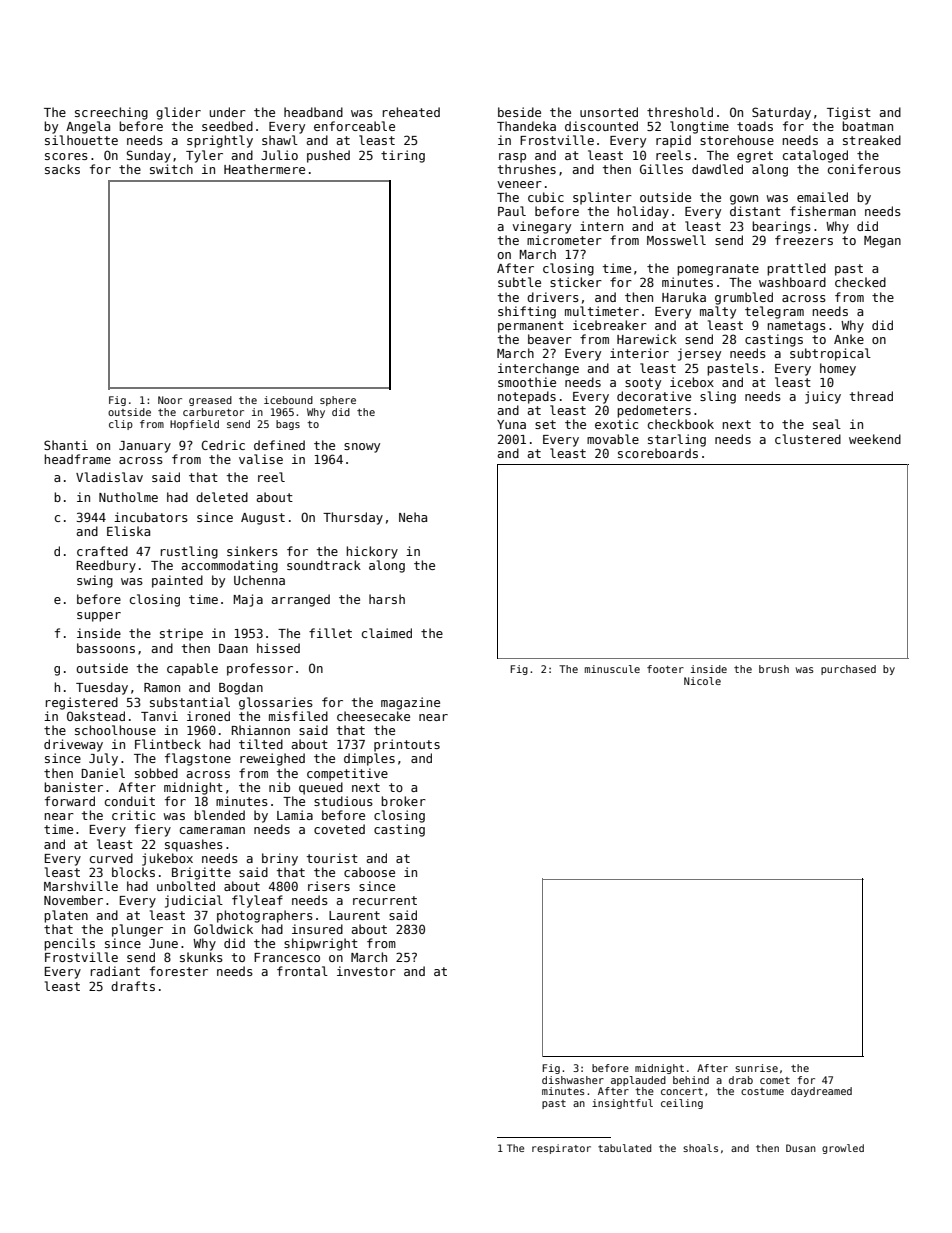  I want to click on respirator, so click(561, 1149).
